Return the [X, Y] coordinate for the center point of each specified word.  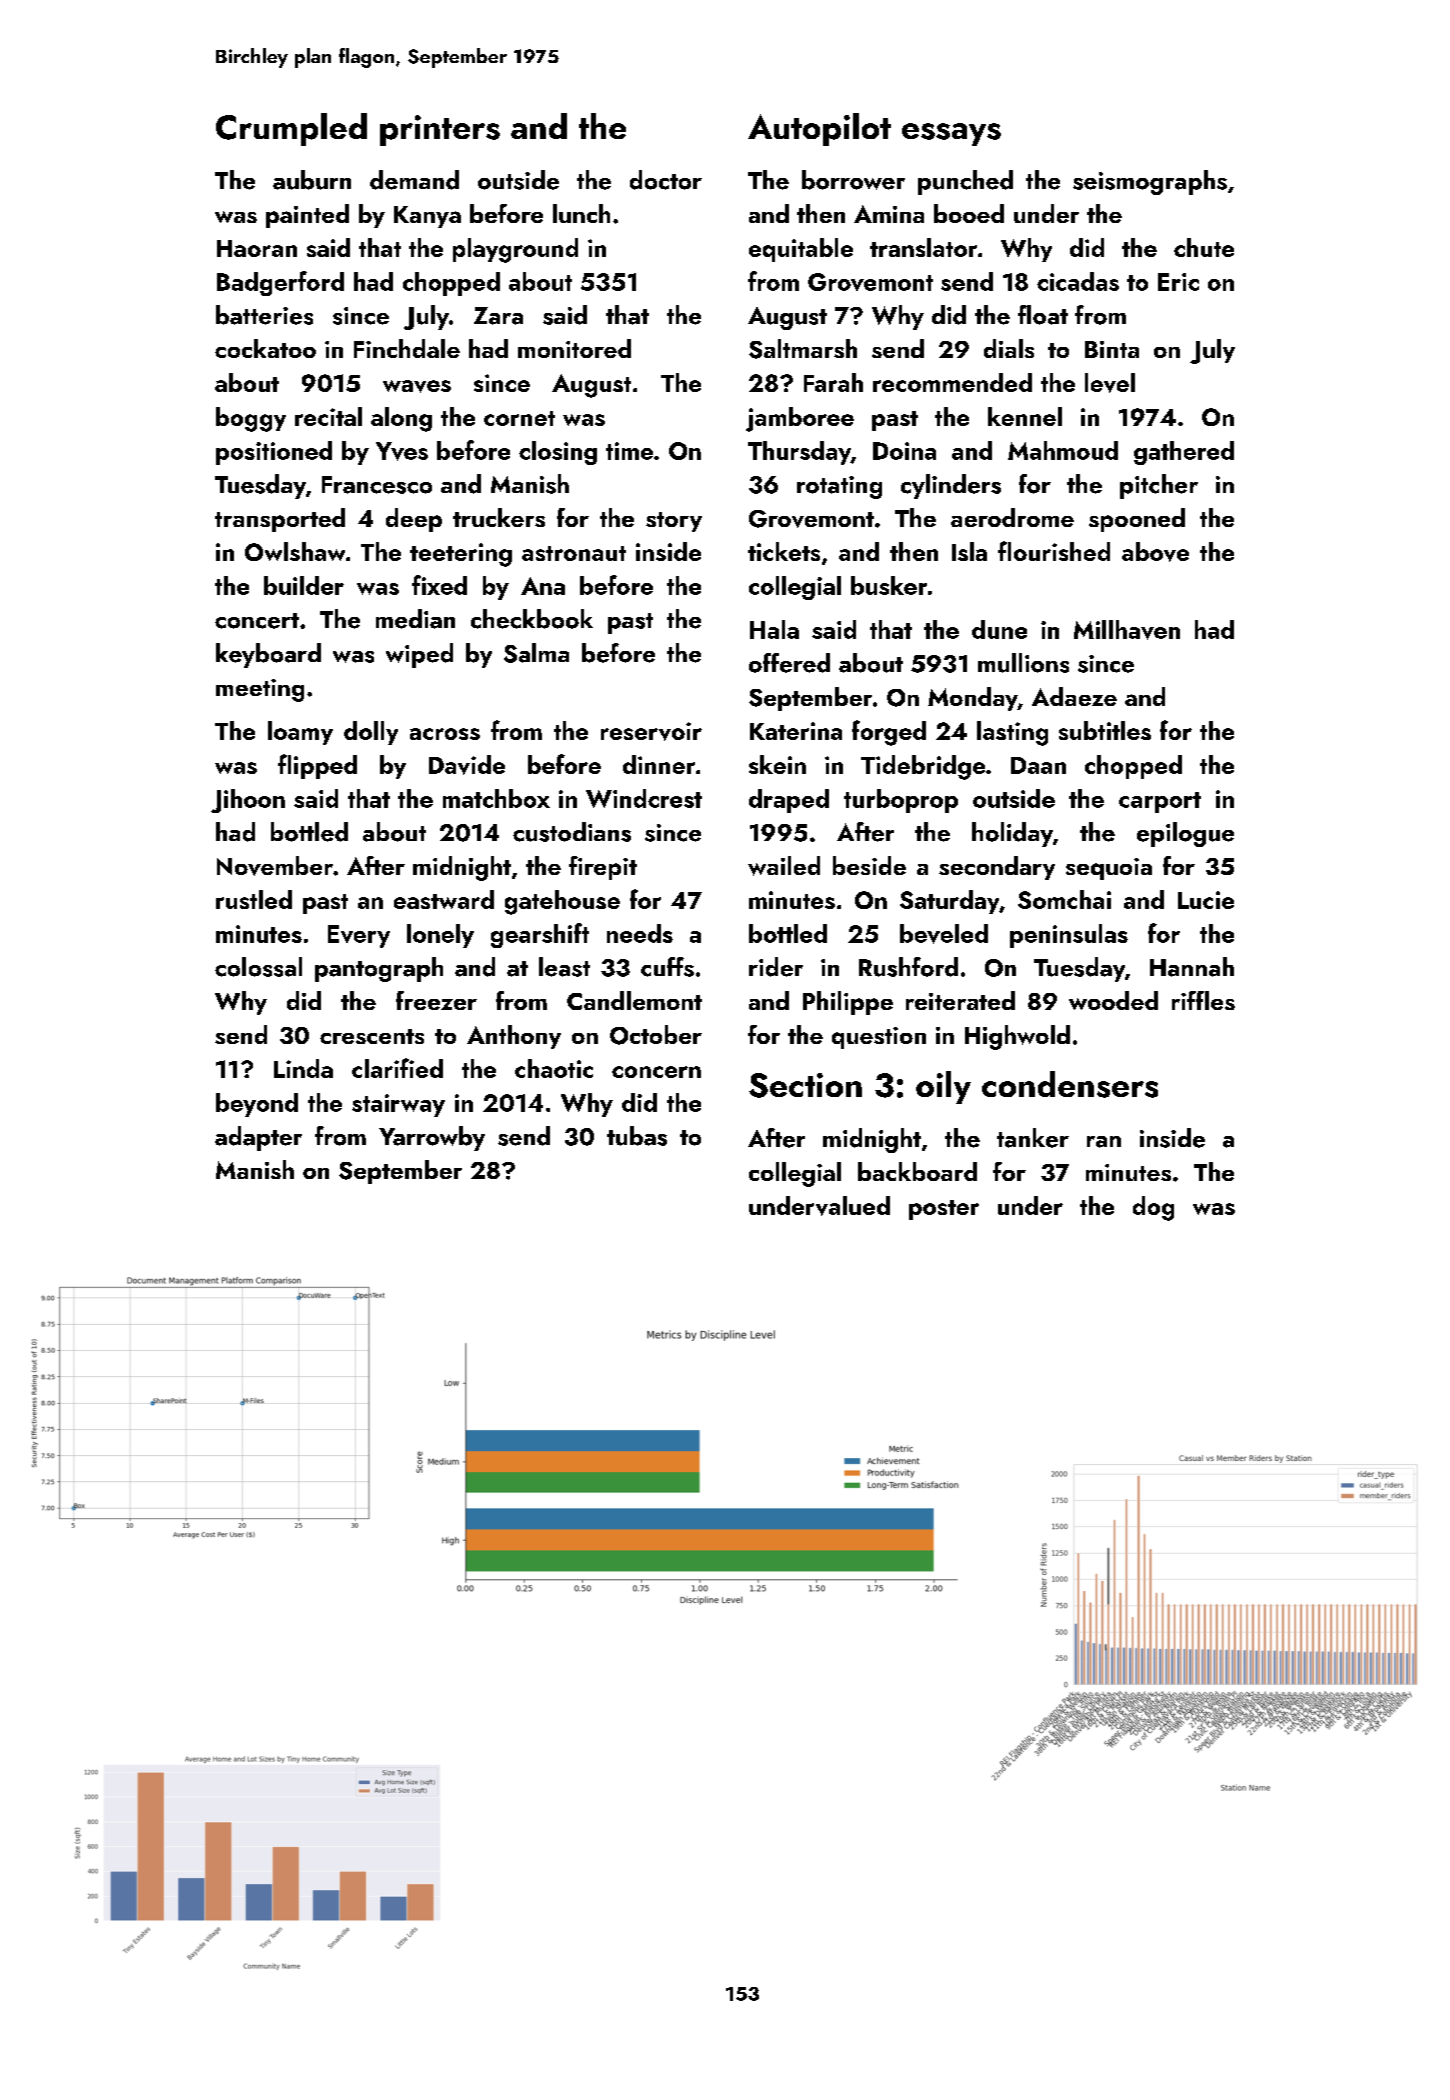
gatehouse [562, 902]
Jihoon [248, 801]
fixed [439, 585]
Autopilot [819, 129]
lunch [581, 213]
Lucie [1206, 900]
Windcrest [644, 798]
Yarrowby [432, 1138]
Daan [1038, 765]
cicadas [1078, 281]
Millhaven [1127, 630]
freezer [436, 1000]
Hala [774, 629]
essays [951, 134]
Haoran [257, 248]
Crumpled [291, 129]
